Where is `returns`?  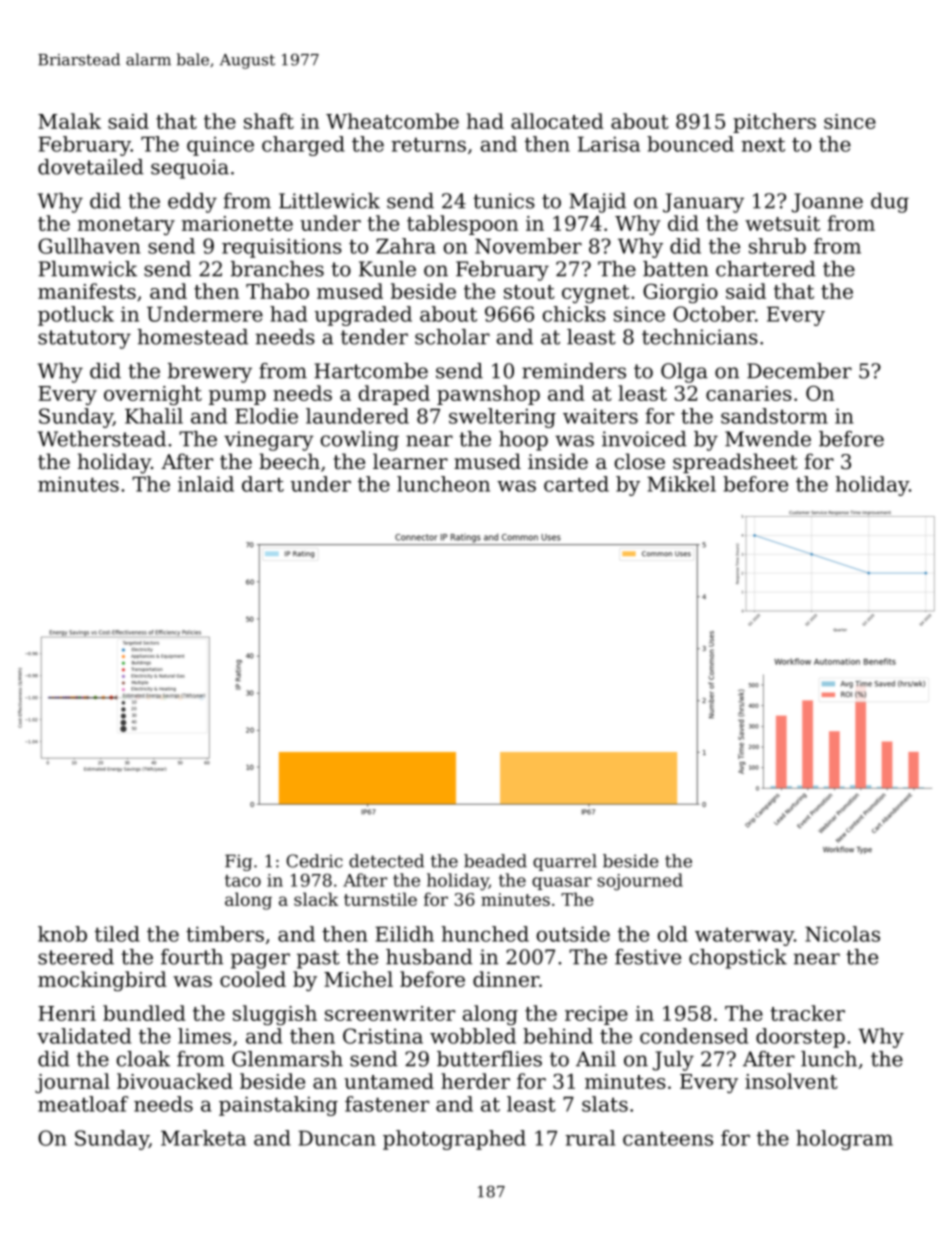 returns is located at coordinates (428, 144).
